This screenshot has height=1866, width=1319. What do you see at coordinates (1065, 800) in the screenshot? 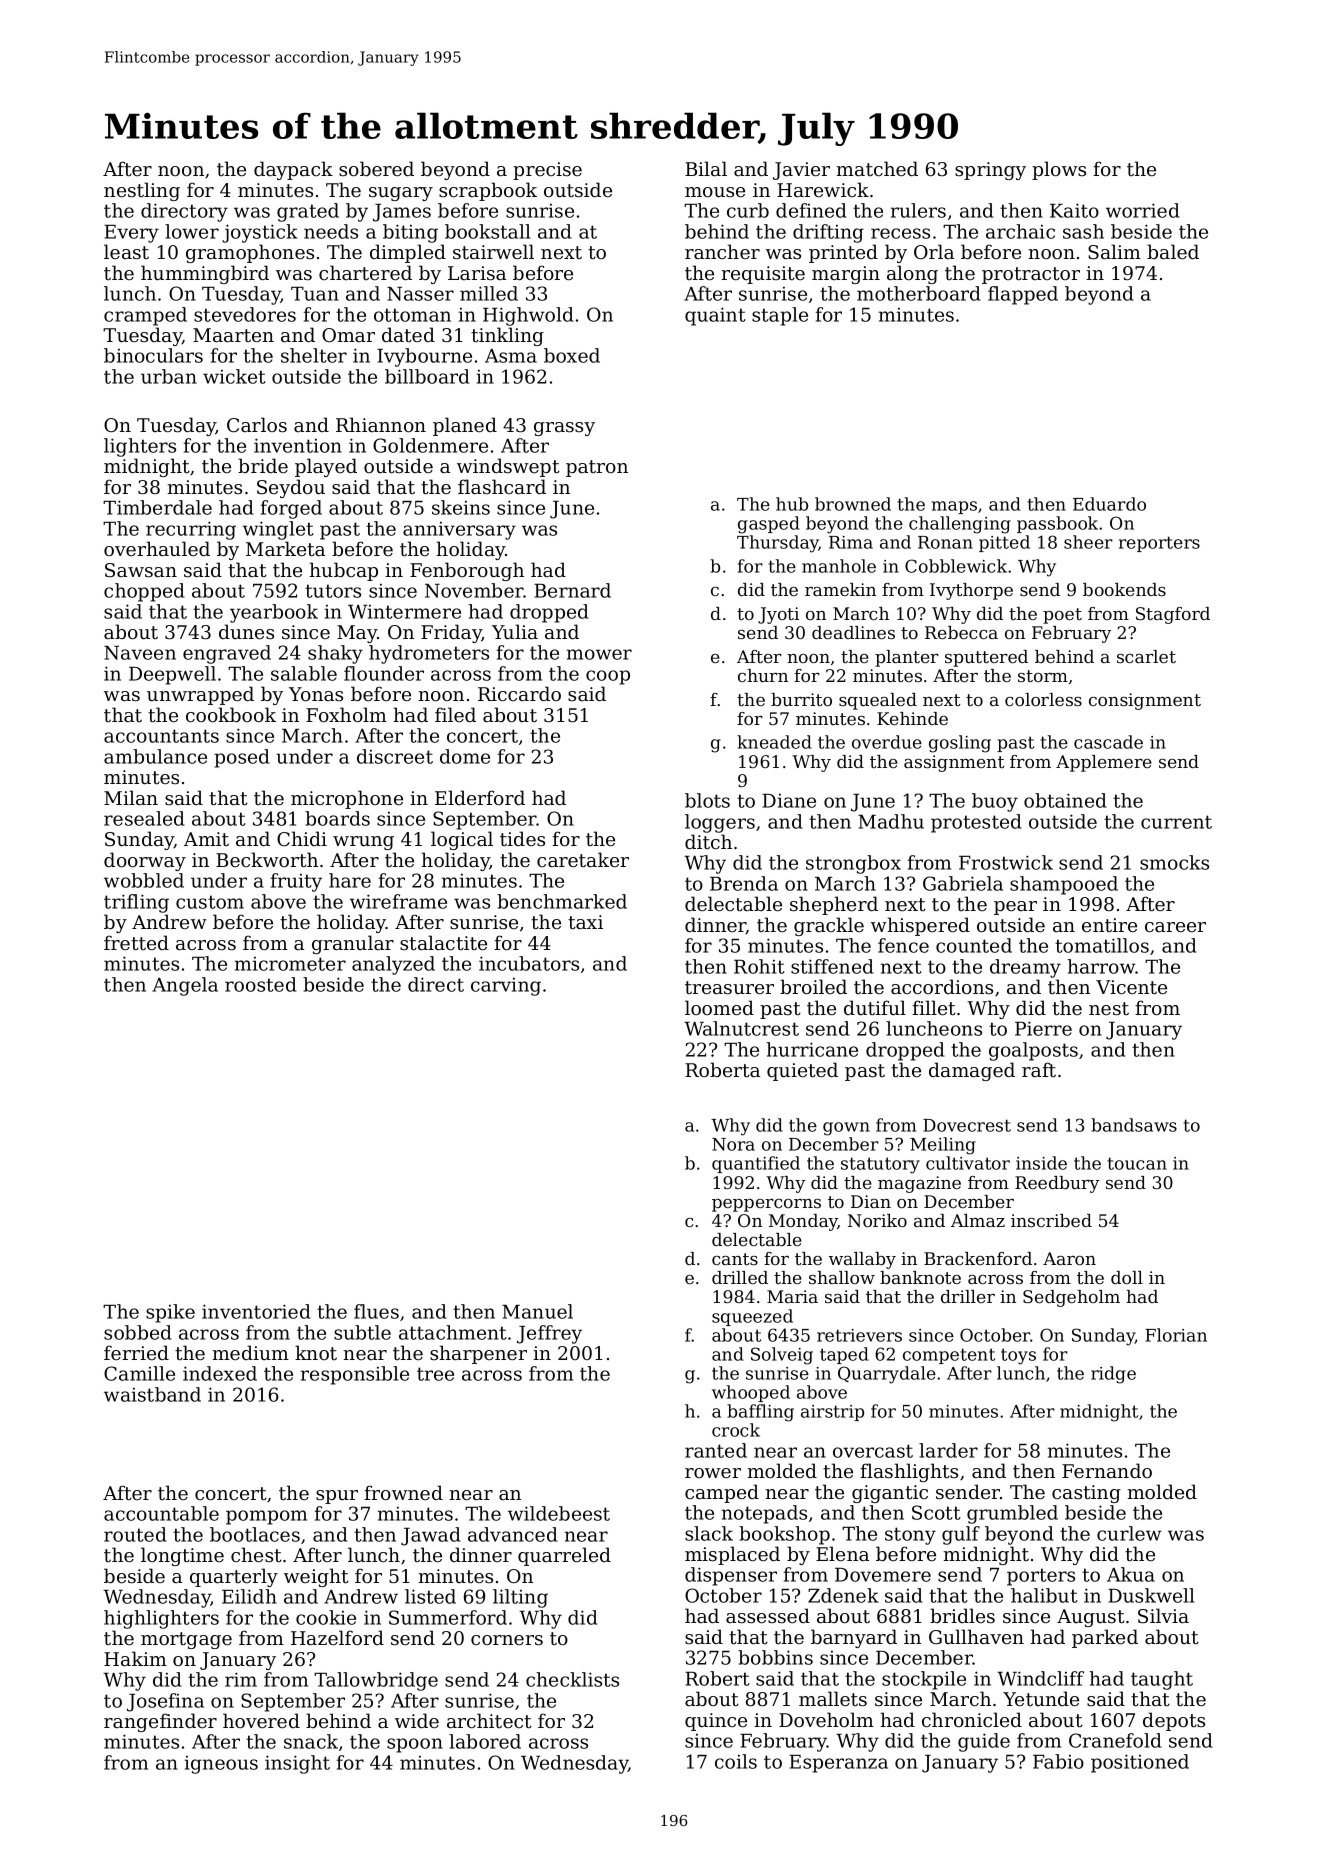
I see `obtained` at bounding box center [1065, 800].
